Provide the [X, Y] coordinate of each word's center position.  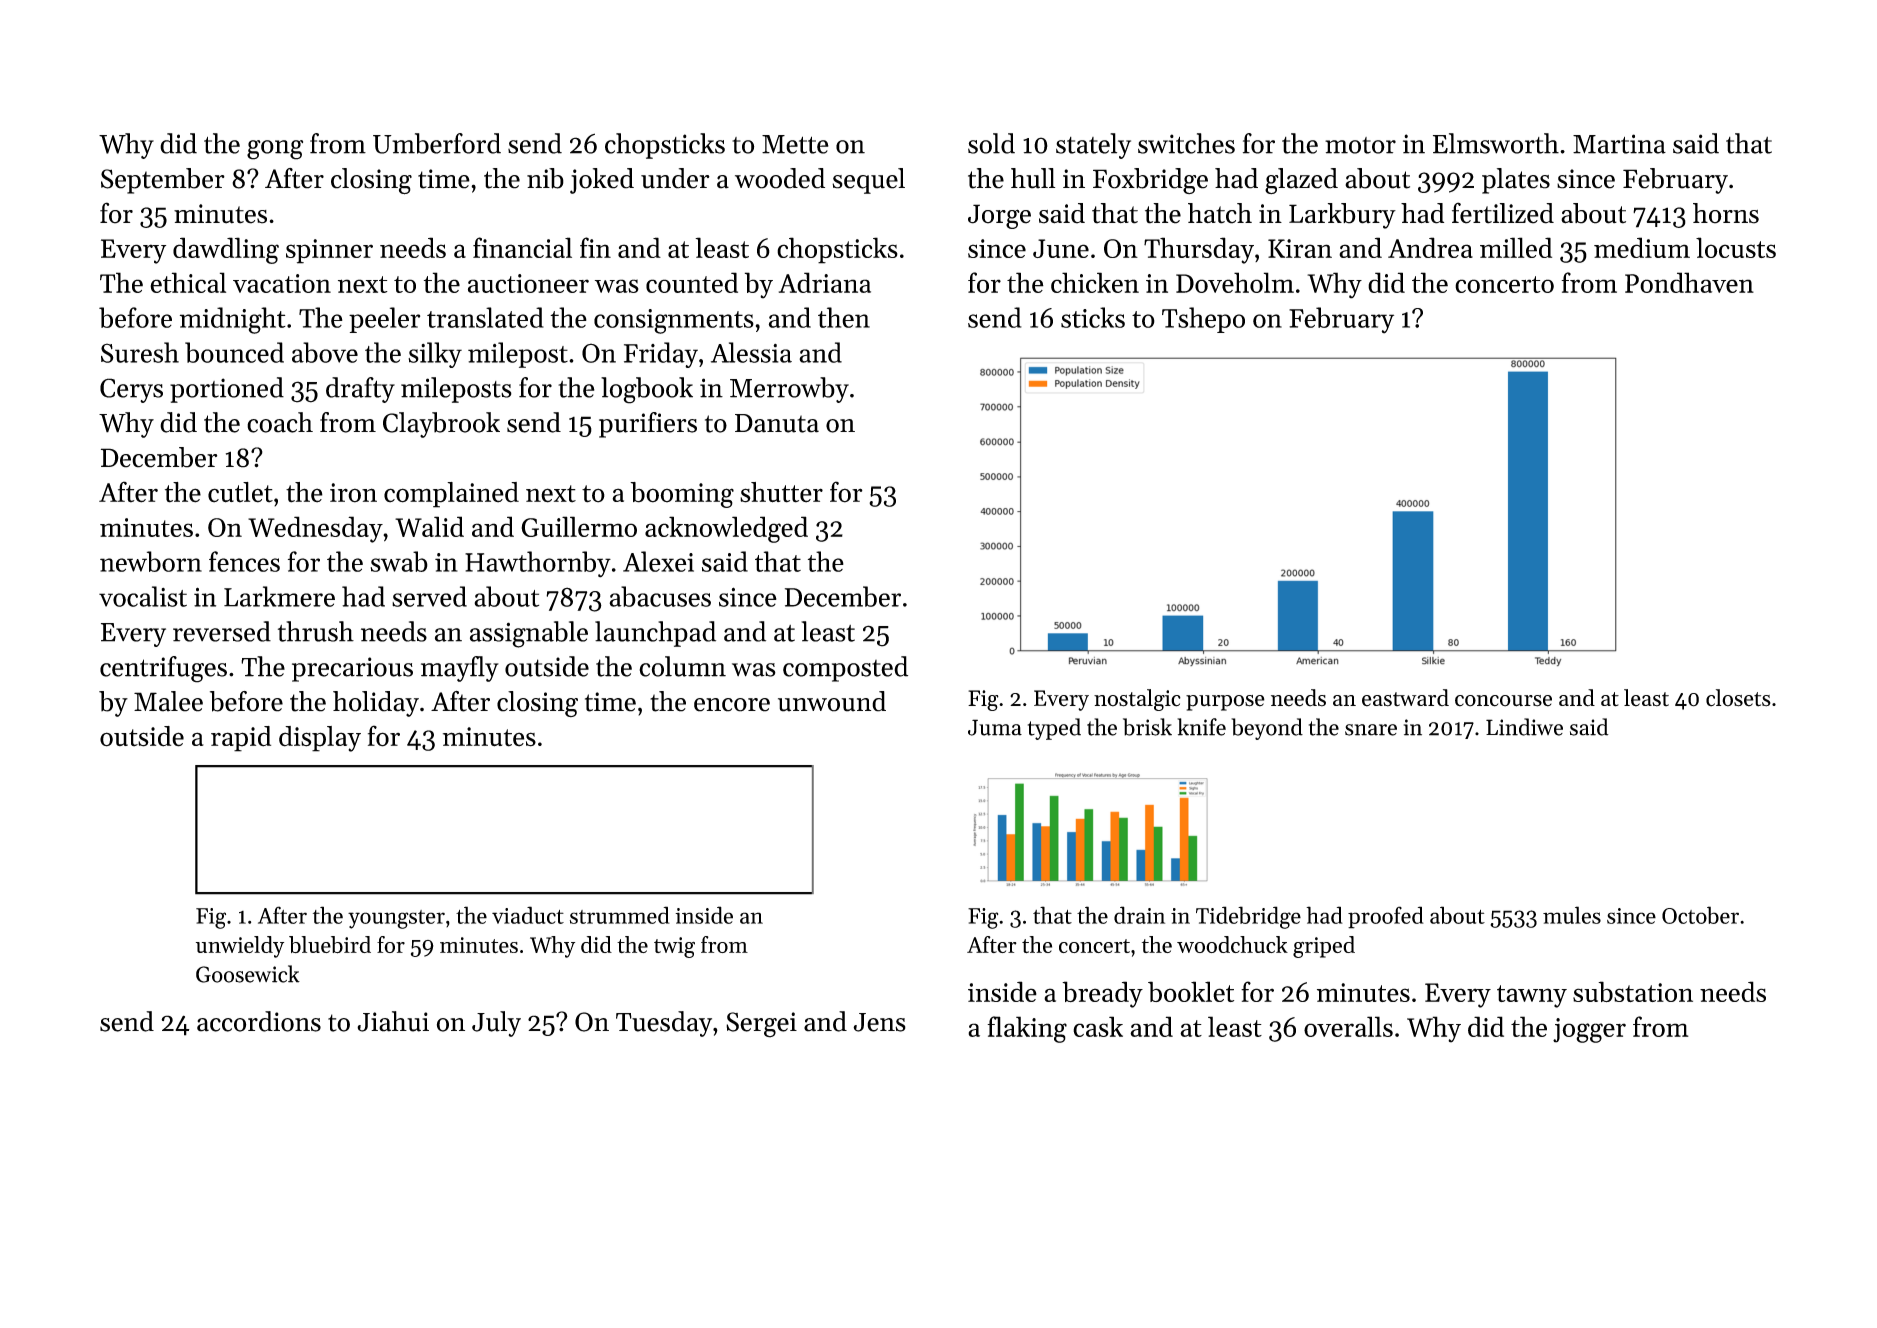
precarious [352, 669]
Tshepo [1203, 320]
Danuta [777, 423]
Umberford [437, 143]
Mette [795, 144]
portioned [227, 390]
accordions [259, 1021]
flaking [1027, 1029]
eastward [1405, 698]
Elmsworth [1496, 143]
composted [845, 669]
